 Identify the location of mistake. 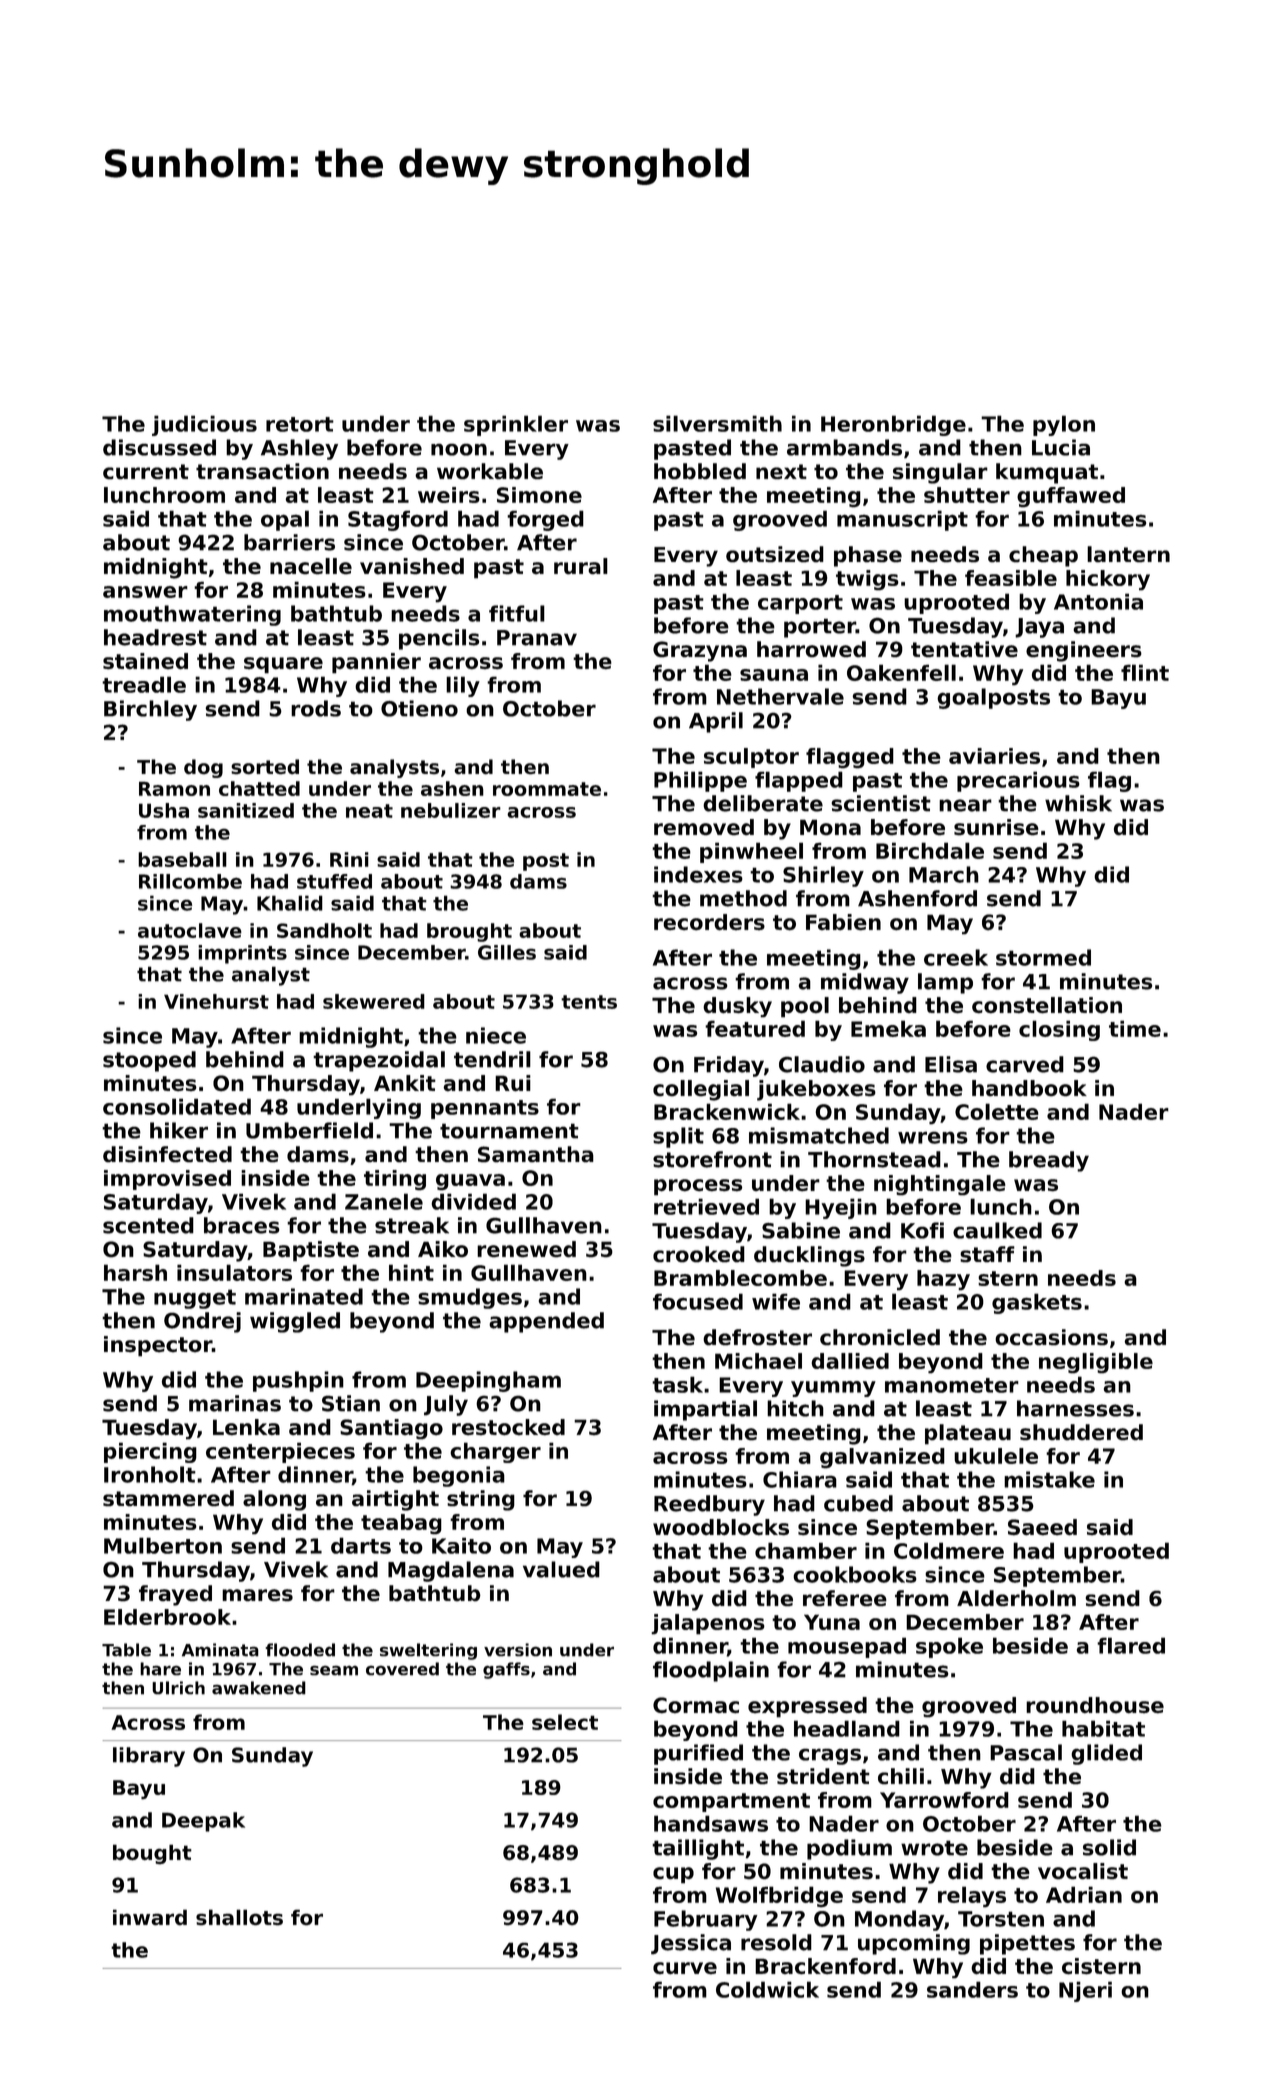
(1049, 1479).
